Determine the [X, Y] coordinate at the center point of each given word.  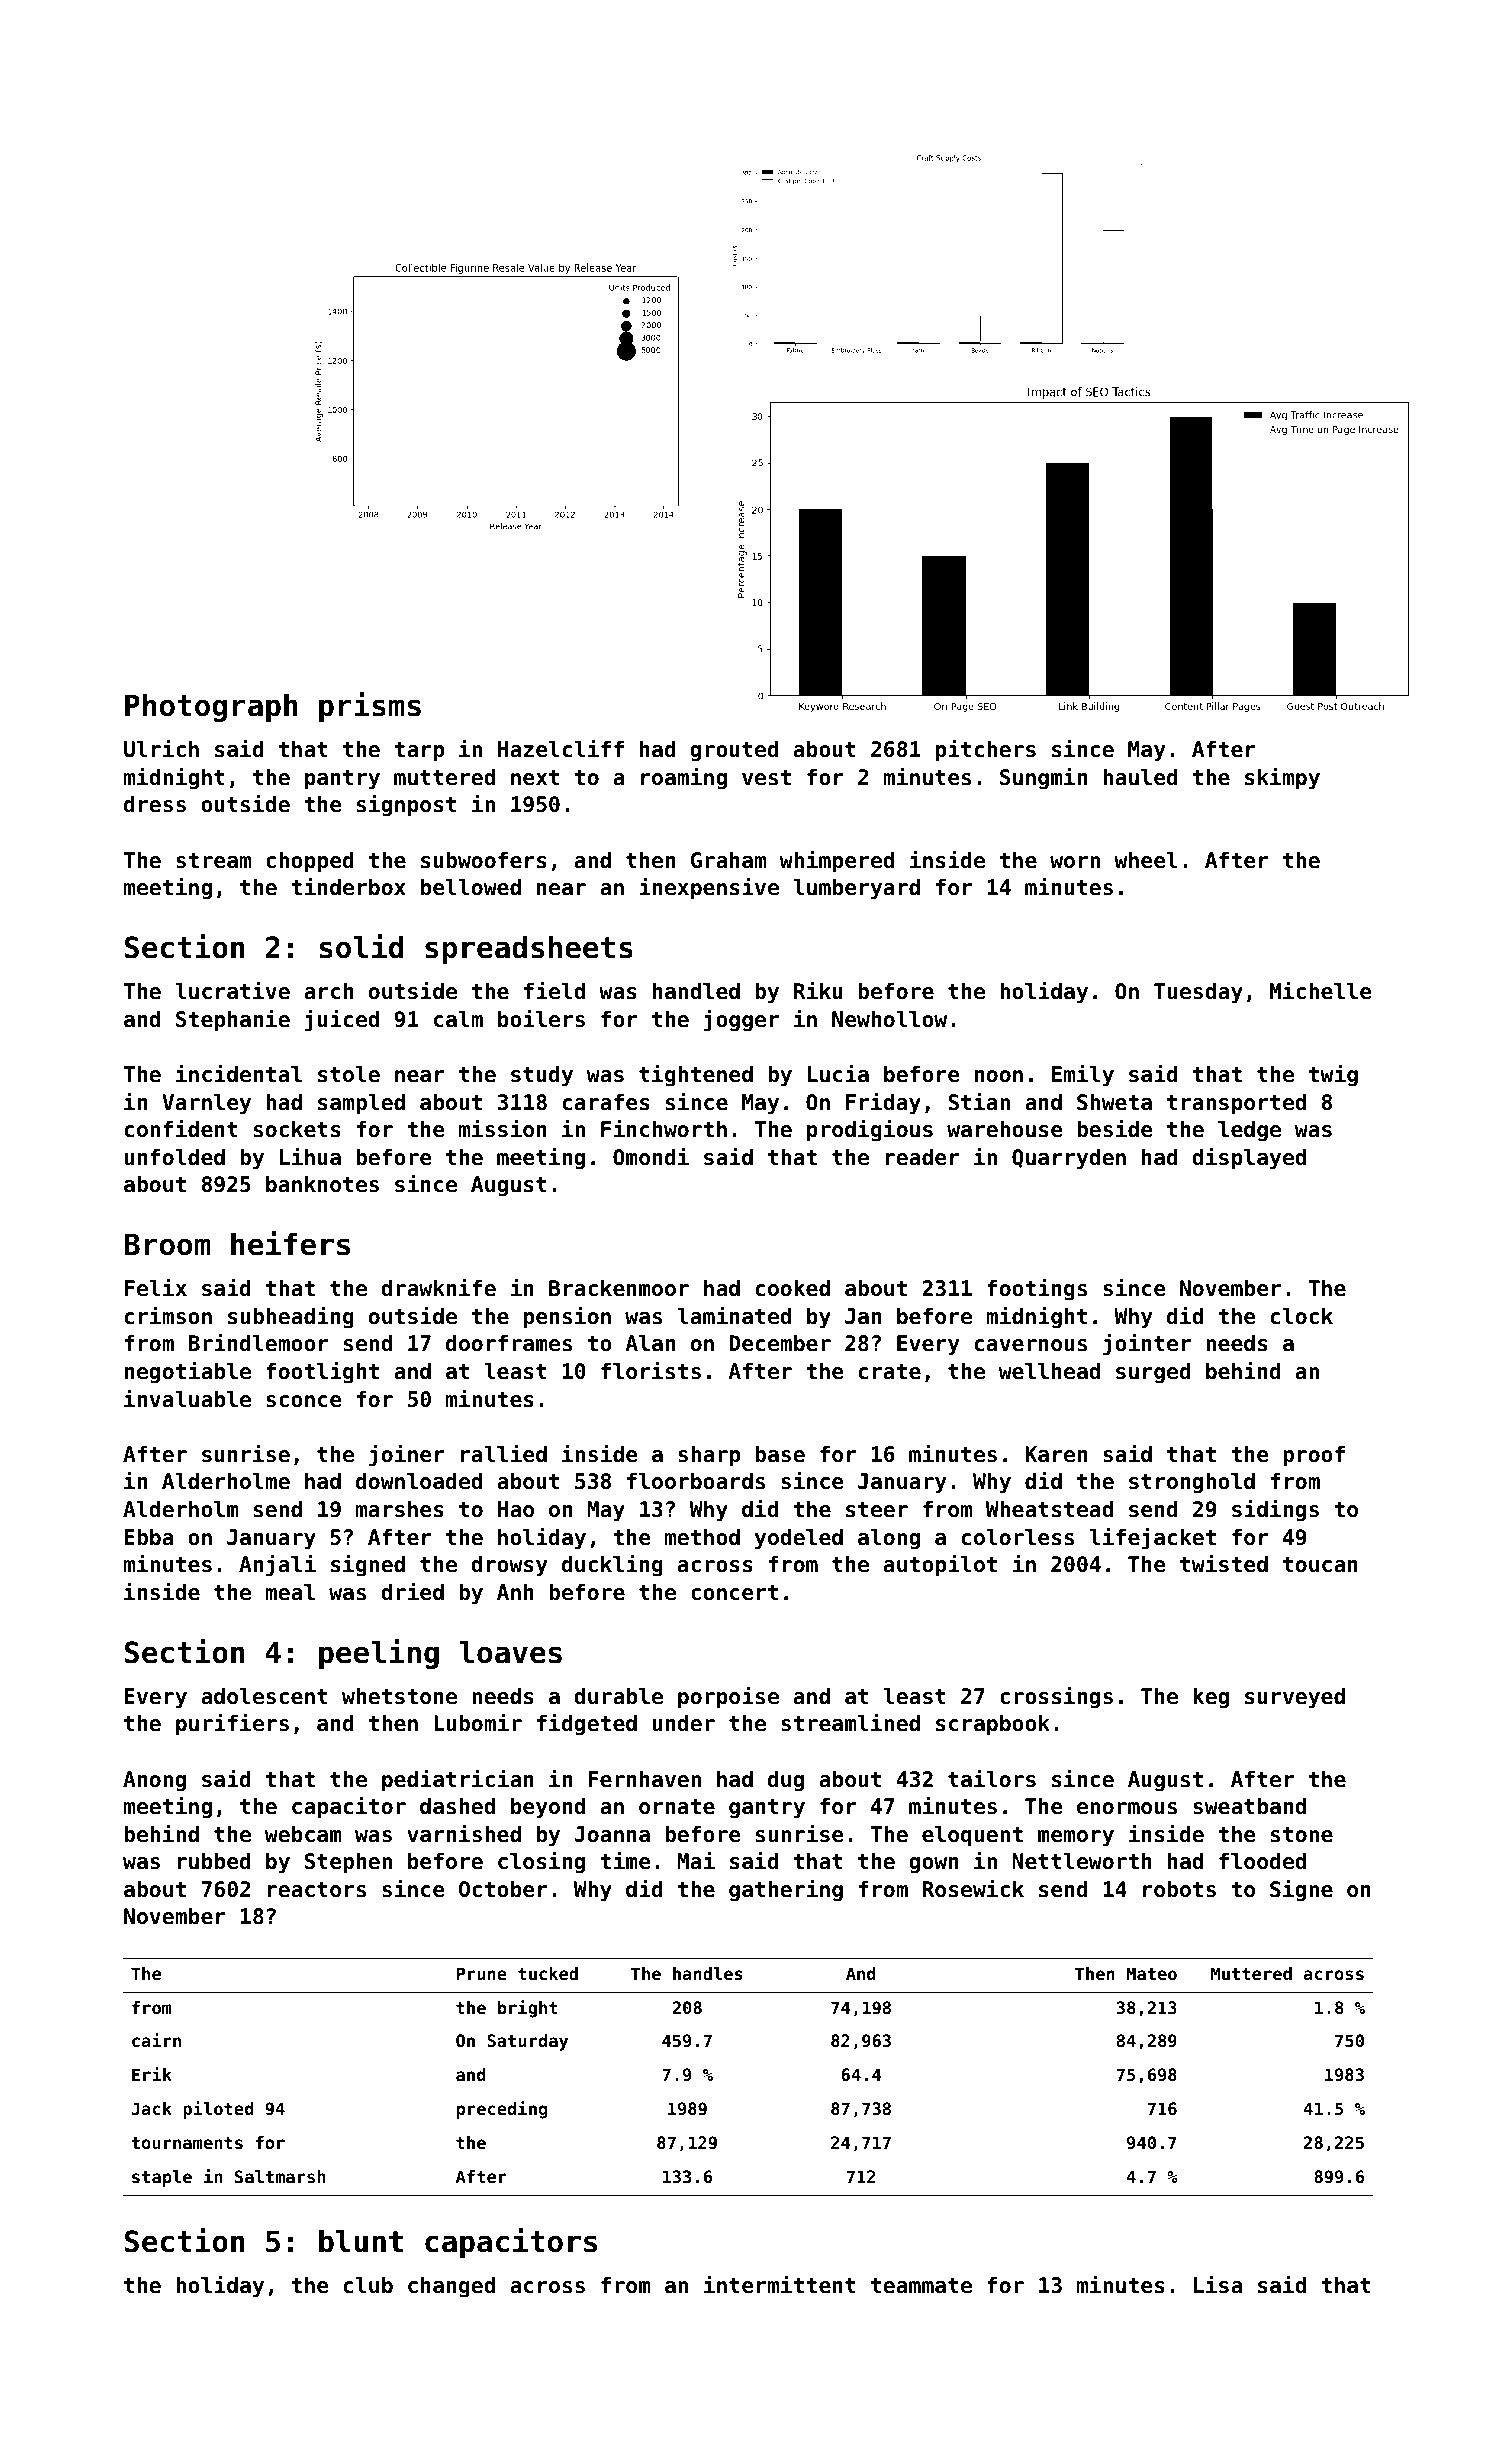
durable [618, 1696]
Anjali [277, 1565]
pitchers [986, 750]
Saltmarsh [280, 2176]
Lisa [1218, 2284]
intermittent [780, 2284]
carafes [606, 1102]
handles [708, 1973]
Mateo [1151, 1973]
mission [503, 1128]
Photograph [211, 707]
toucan [1320, 1565]
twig [1333, 1075]
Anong [154, 1781]
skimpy [1282, 778]
